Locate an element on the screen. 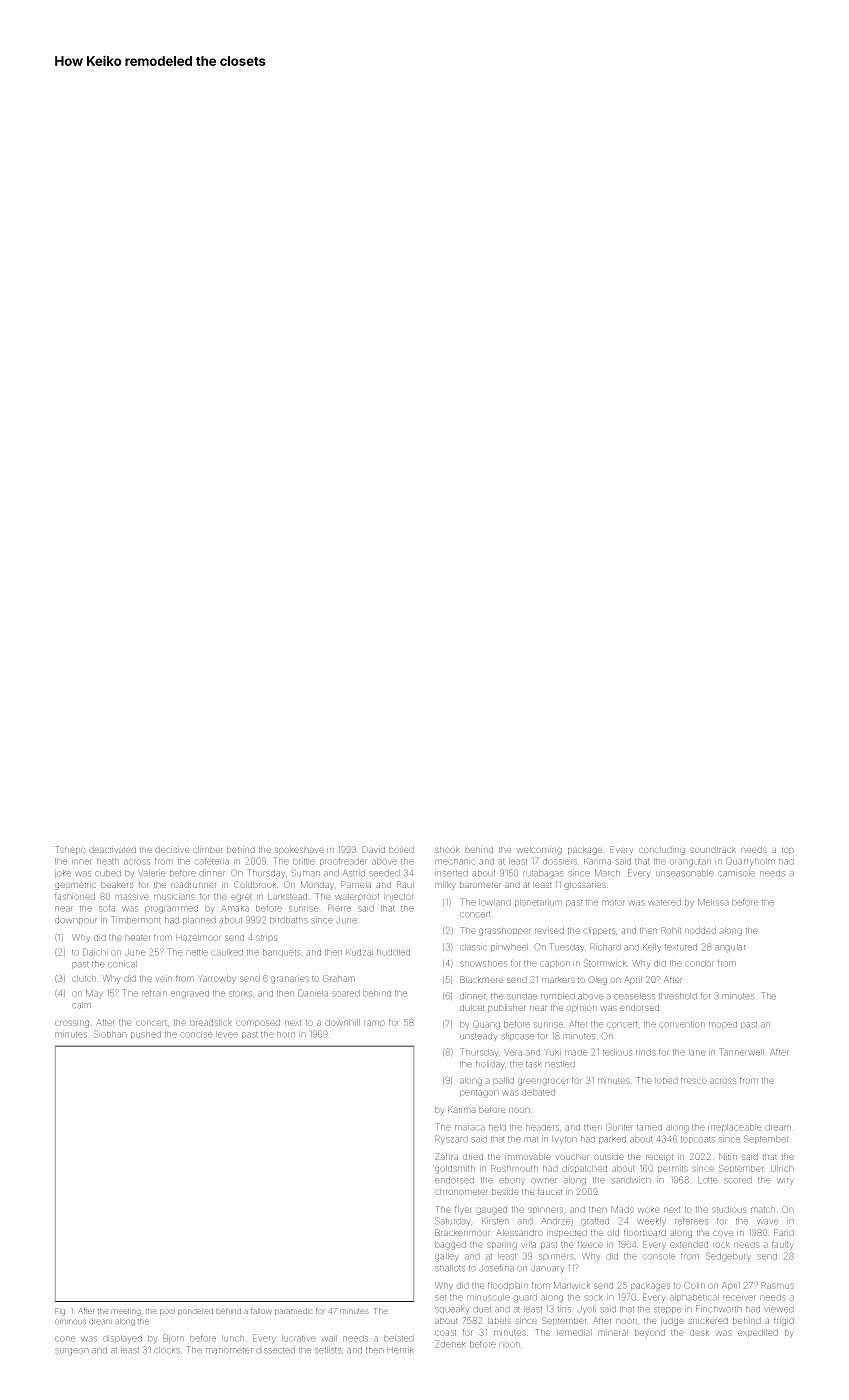  Henrik is located at coordinates (400, 1350).
